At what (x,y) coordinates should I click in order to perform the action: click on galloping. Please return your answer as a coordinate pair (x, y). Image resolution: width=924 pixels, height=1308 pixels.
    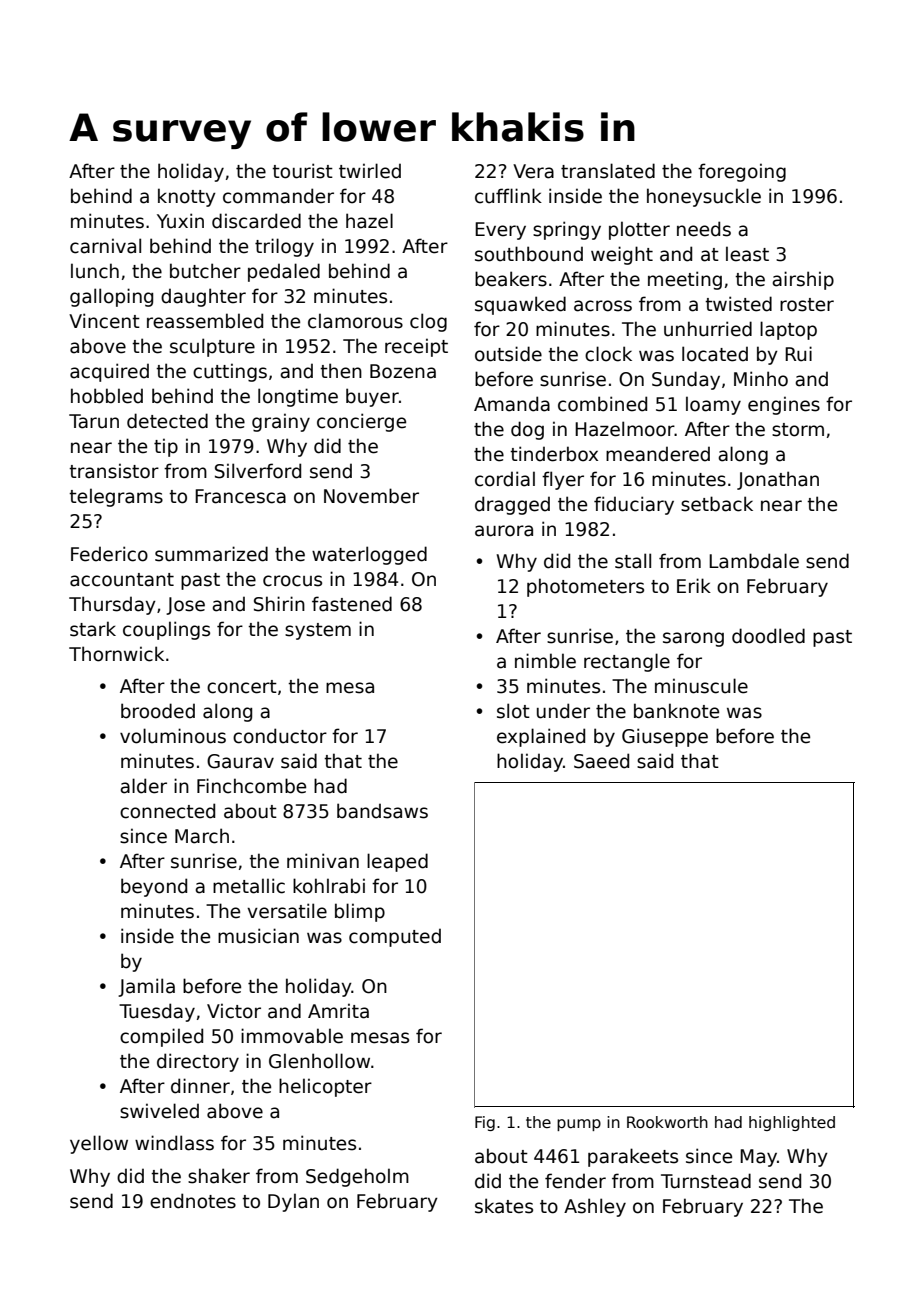
    Looking at the image, I should click on (111, 297).
